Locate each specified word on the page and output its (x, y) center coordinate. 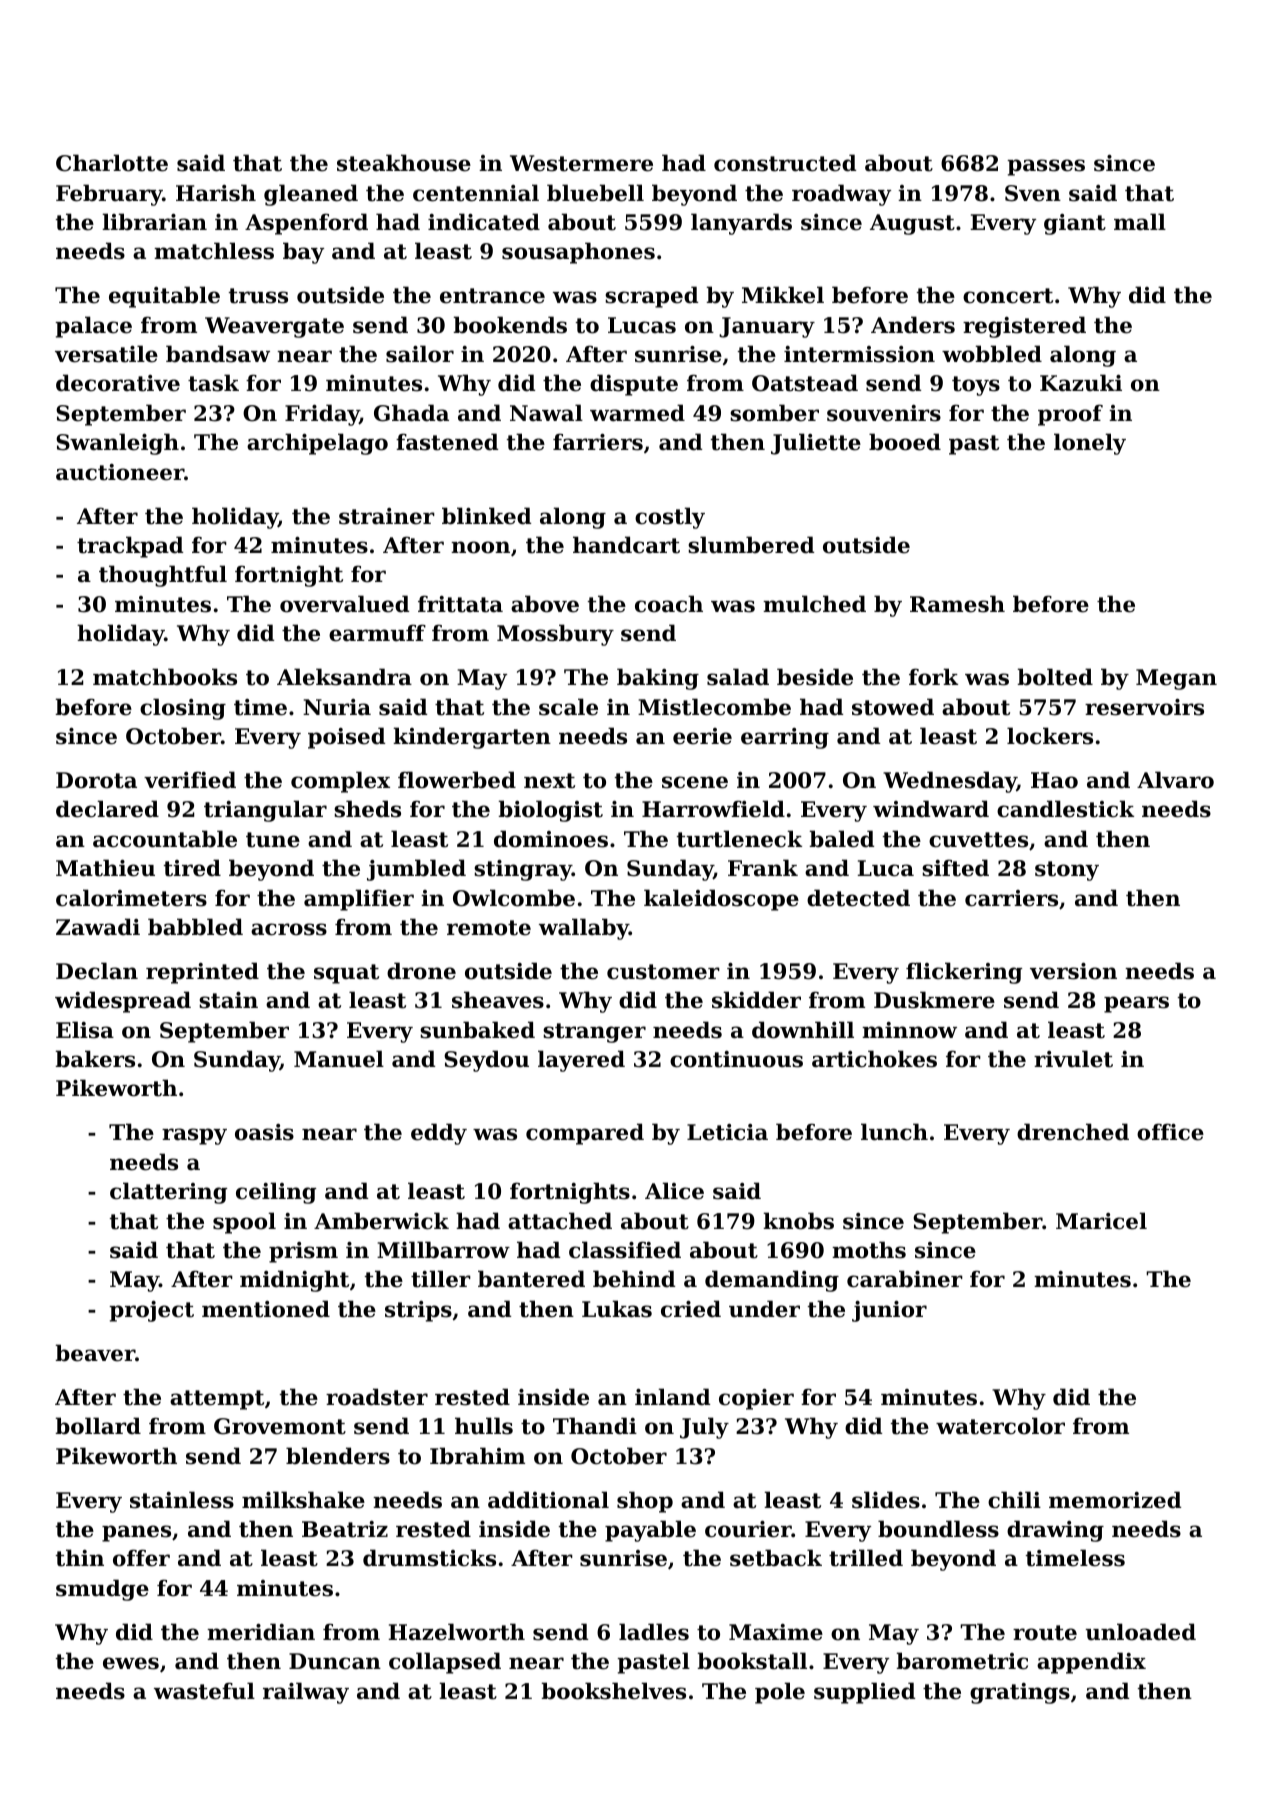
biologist (550, 811)
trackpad (130, 547)
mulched (814, 604)
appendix (1091, 1663)
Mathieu (105, 868)
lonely (1090, 444)
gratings (1020, 1693)
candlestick (1065, 809)
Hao (1054, 780)
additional (548, 1500)
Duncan (335, 1661)
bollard (98, 1426)
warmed (637, 413)
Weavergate (274, 327)
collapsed (445, 1663)
